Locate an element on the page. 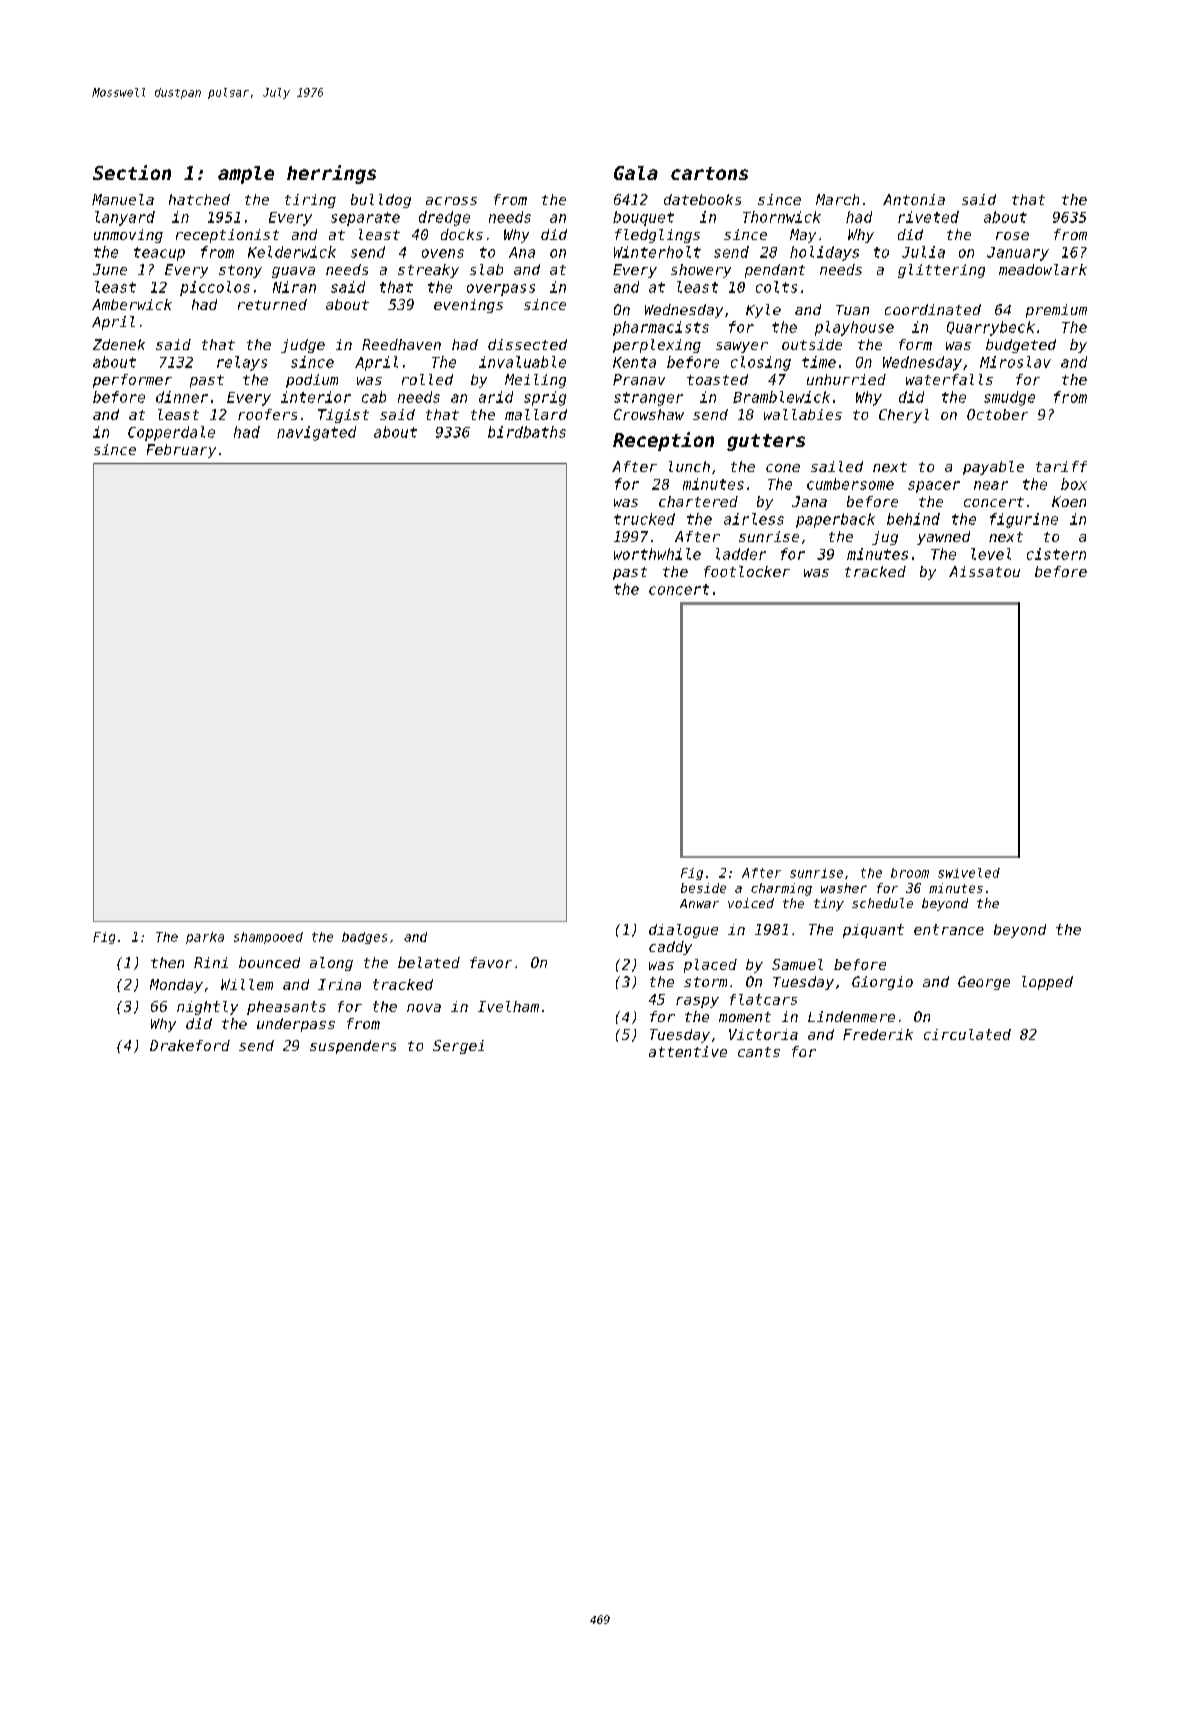  parka is located at coordinates (205, 938).
